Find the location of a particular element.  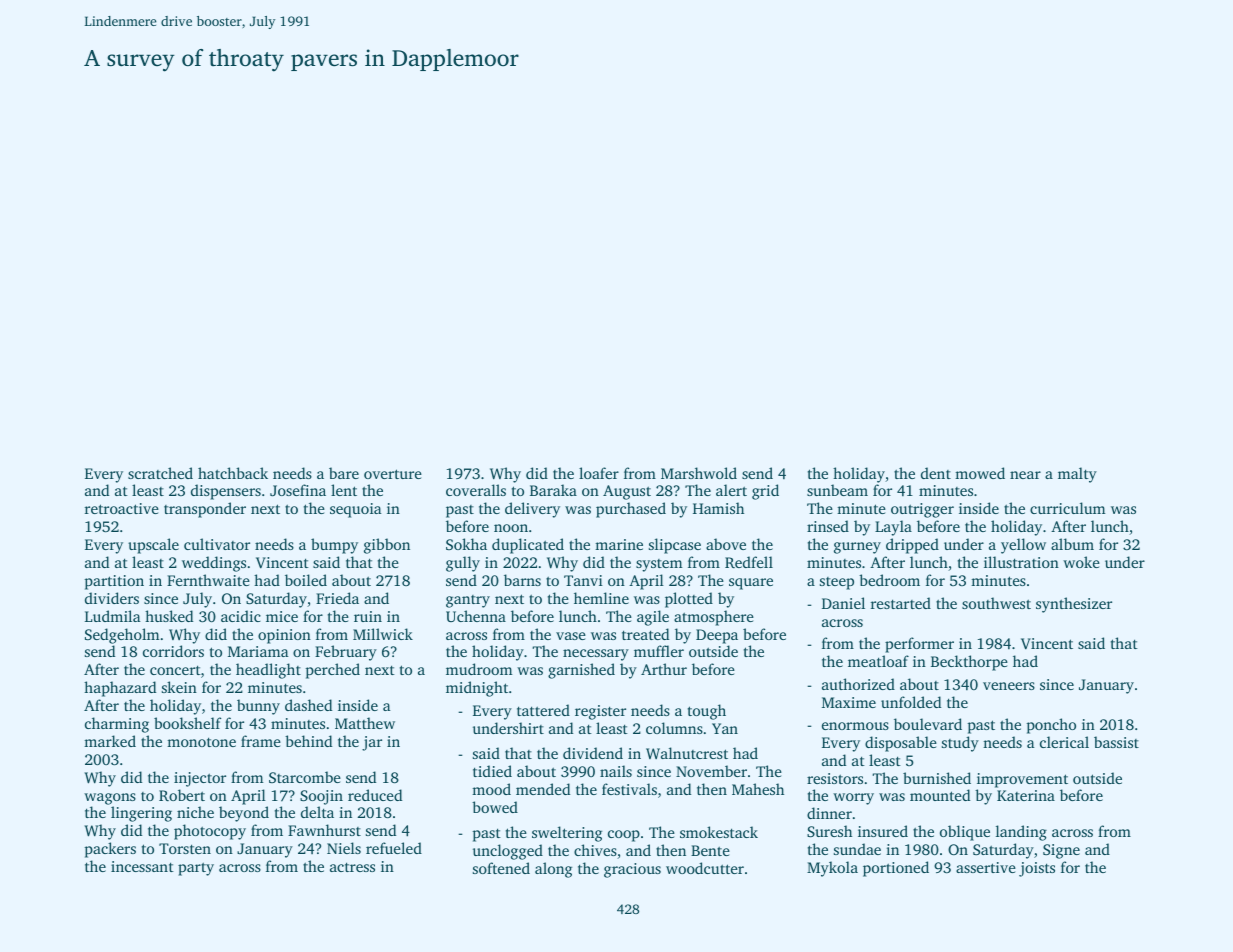

Beckthorpe is located at coordinates (969, 663).
